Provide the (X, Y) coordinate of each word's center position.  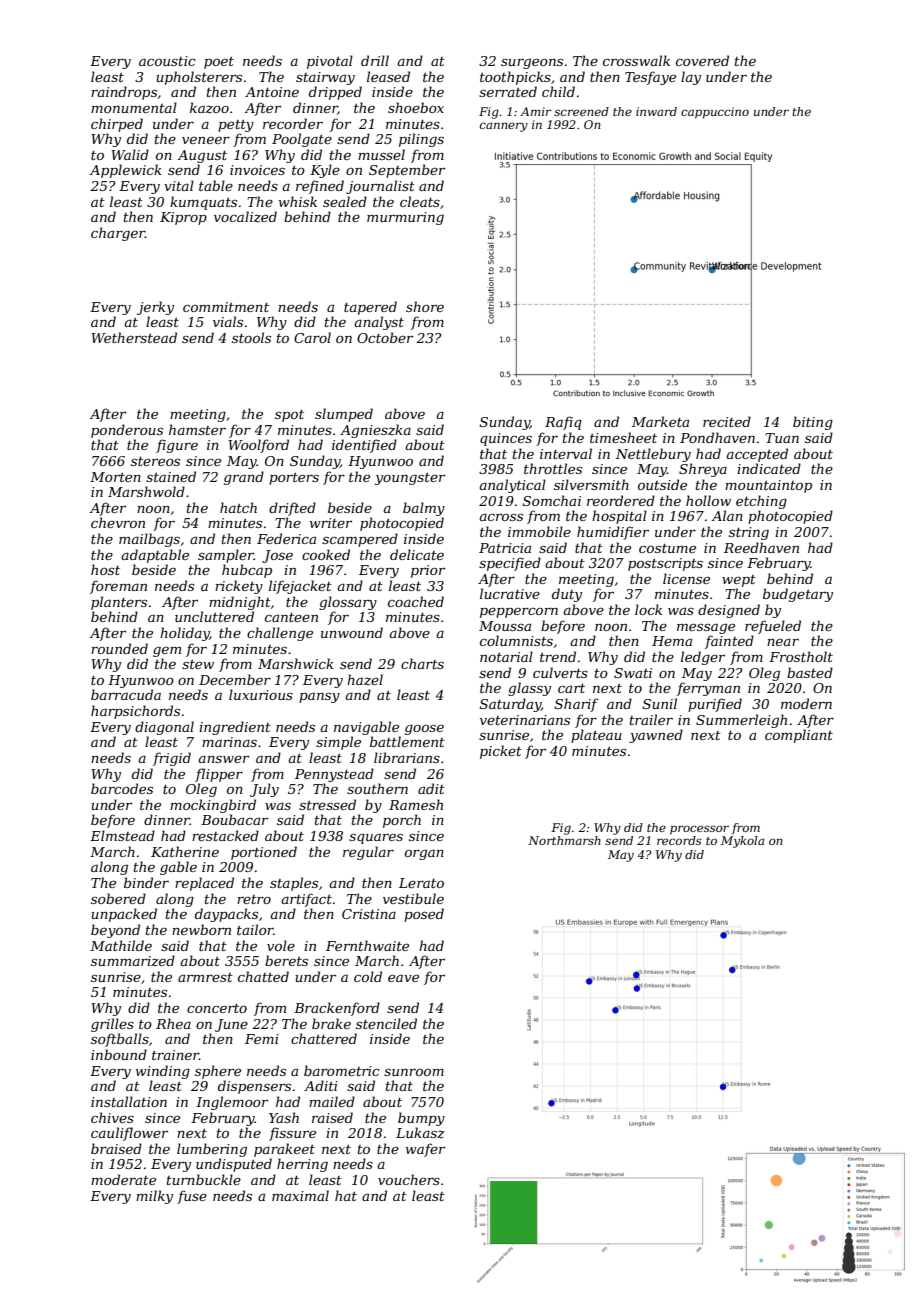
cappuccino (715, 113)
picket (501, 752)
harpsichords (135, 712)
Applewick (125, 171)
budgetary (798, 595)
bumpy (421, 1119)
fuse (192, 1197)
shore (425, 306)
